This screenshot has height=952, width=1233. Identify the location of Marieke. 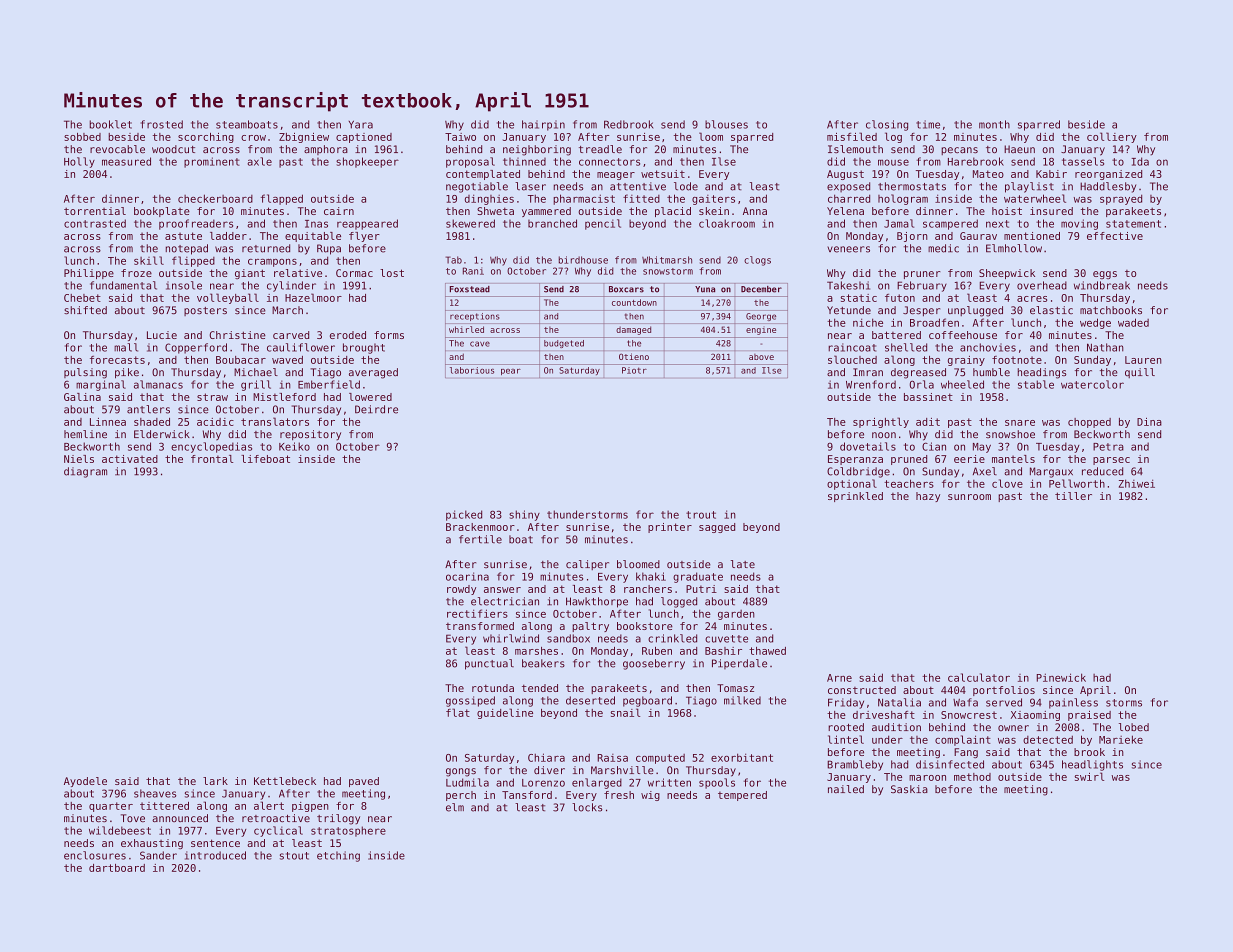
(1121, 739).
